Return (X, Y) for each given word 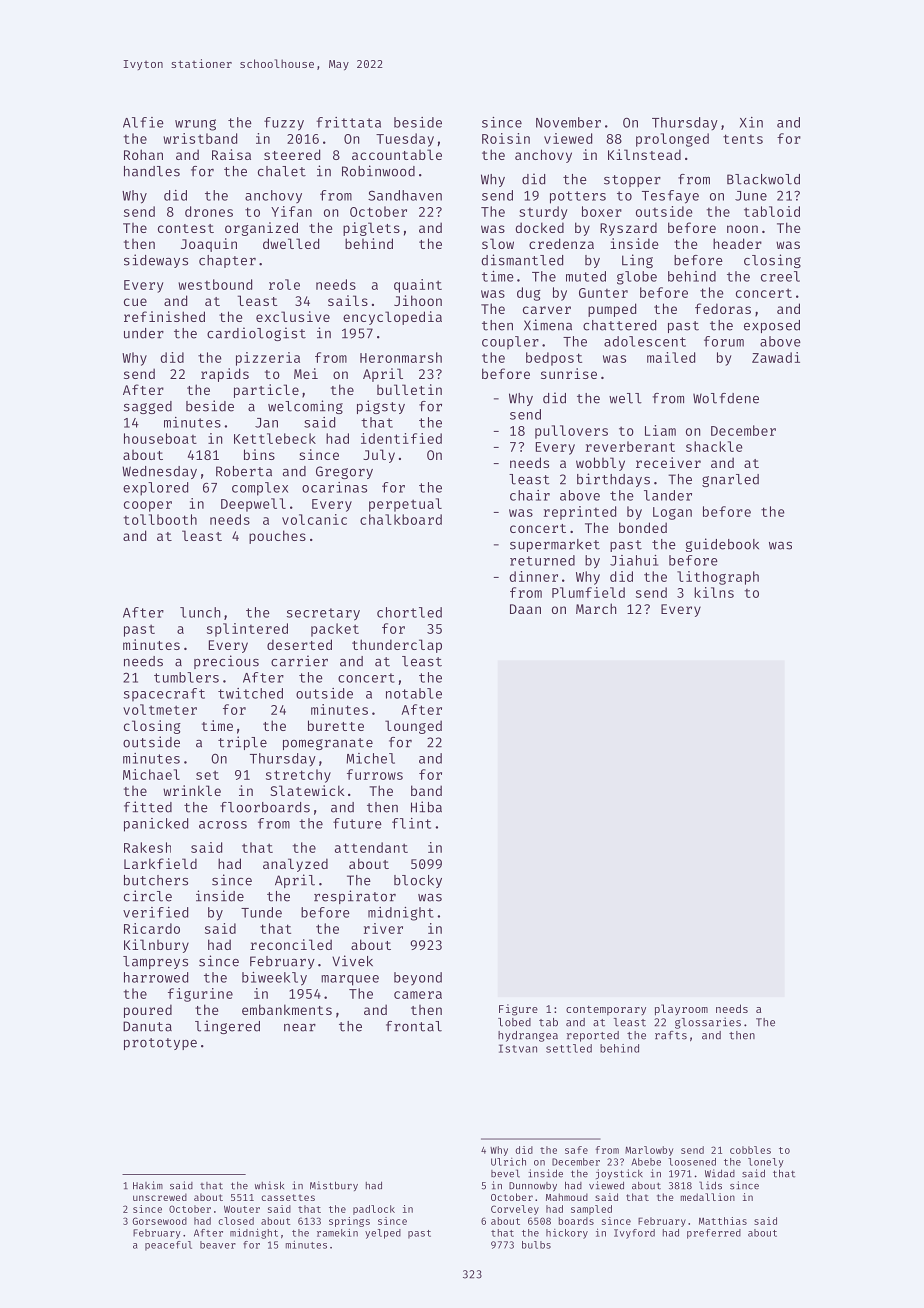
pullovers (571, 432)
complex (260, 489)
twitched (250, 693)
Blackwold (763, 179)
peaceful (168, 1246)
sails (348, 300)
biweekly (274, 979)
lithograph (718, 578)
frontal (414, 1026)
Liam (660, 430)
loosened (692, 1162)
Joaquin (209, 245)
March (596, 608)
